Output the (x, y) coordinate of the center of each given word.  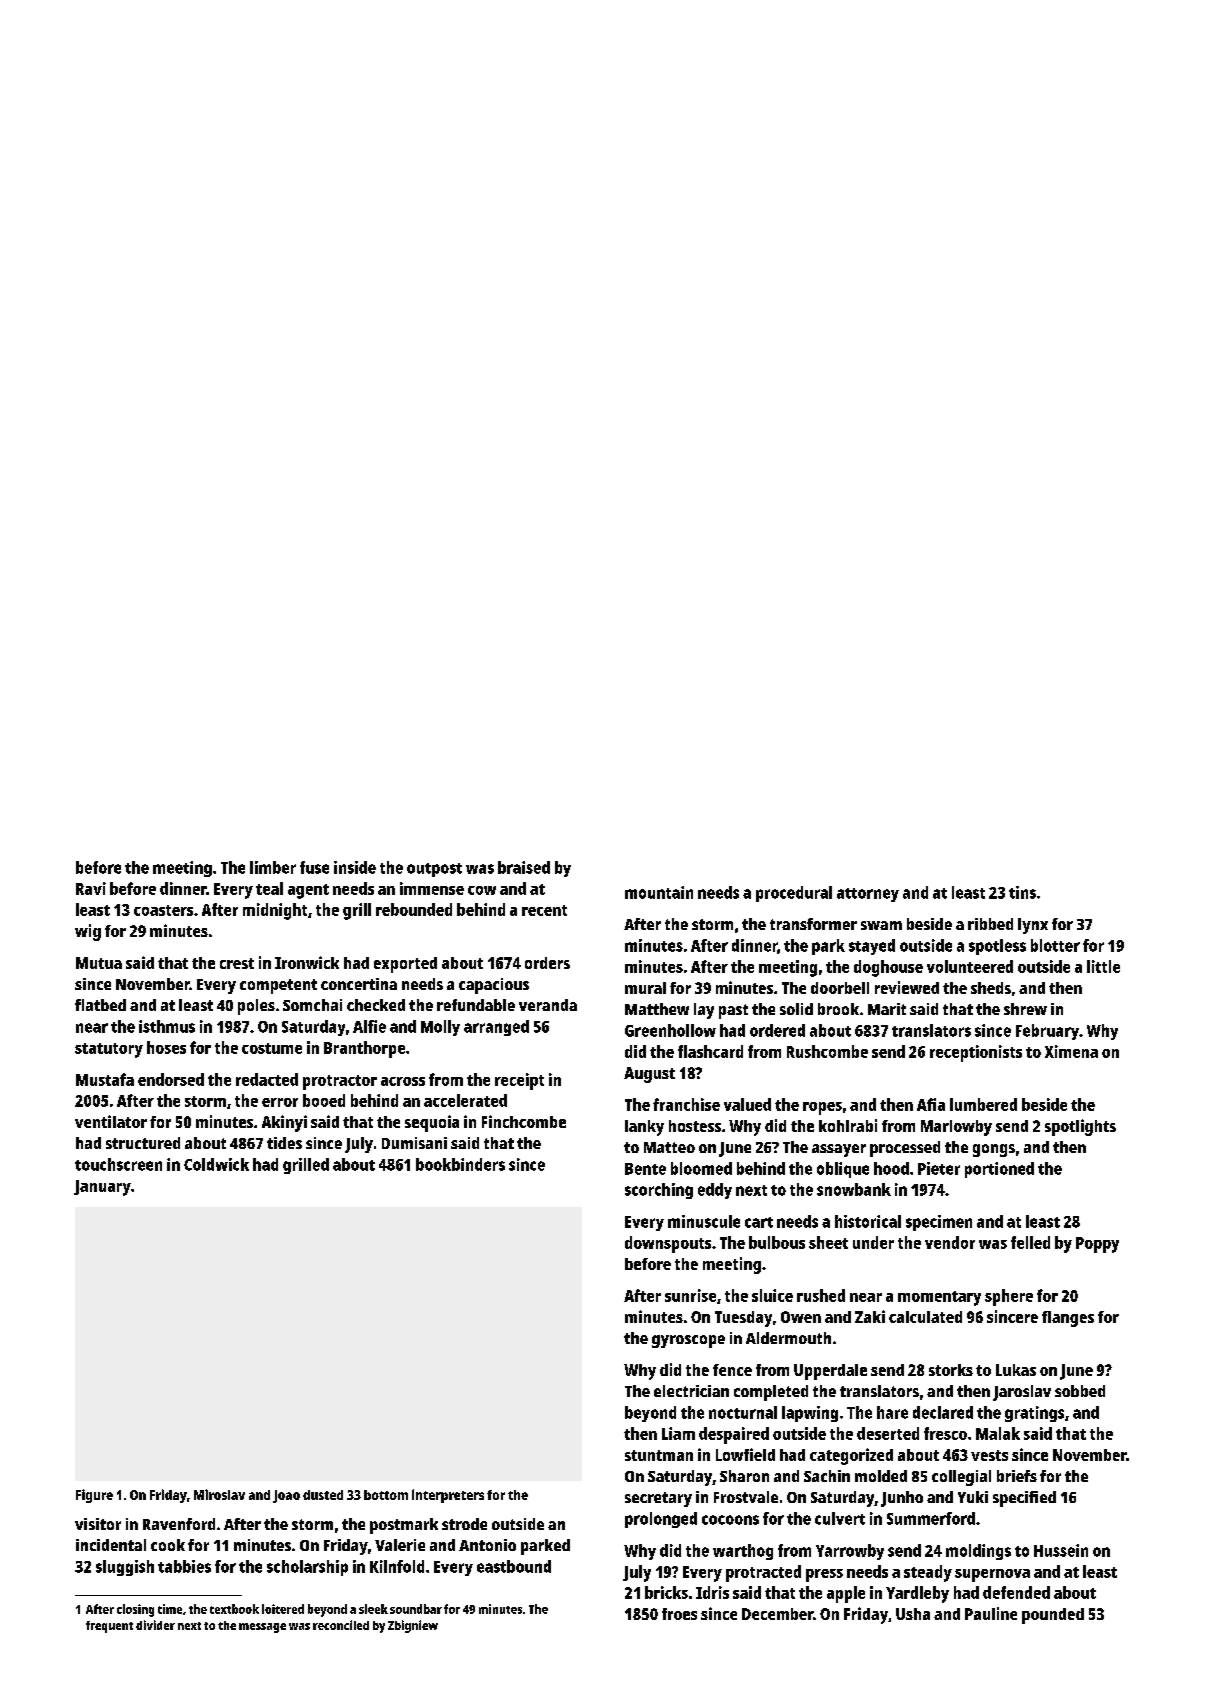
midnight (275, 911)
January (102, 1188)
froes (679, 1614)
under (873, 1242)
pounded (1053, 1616)
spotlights (1080, 1127)
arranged (496, 1028)
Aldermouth (788, 1338)
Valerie (400, 1545)
